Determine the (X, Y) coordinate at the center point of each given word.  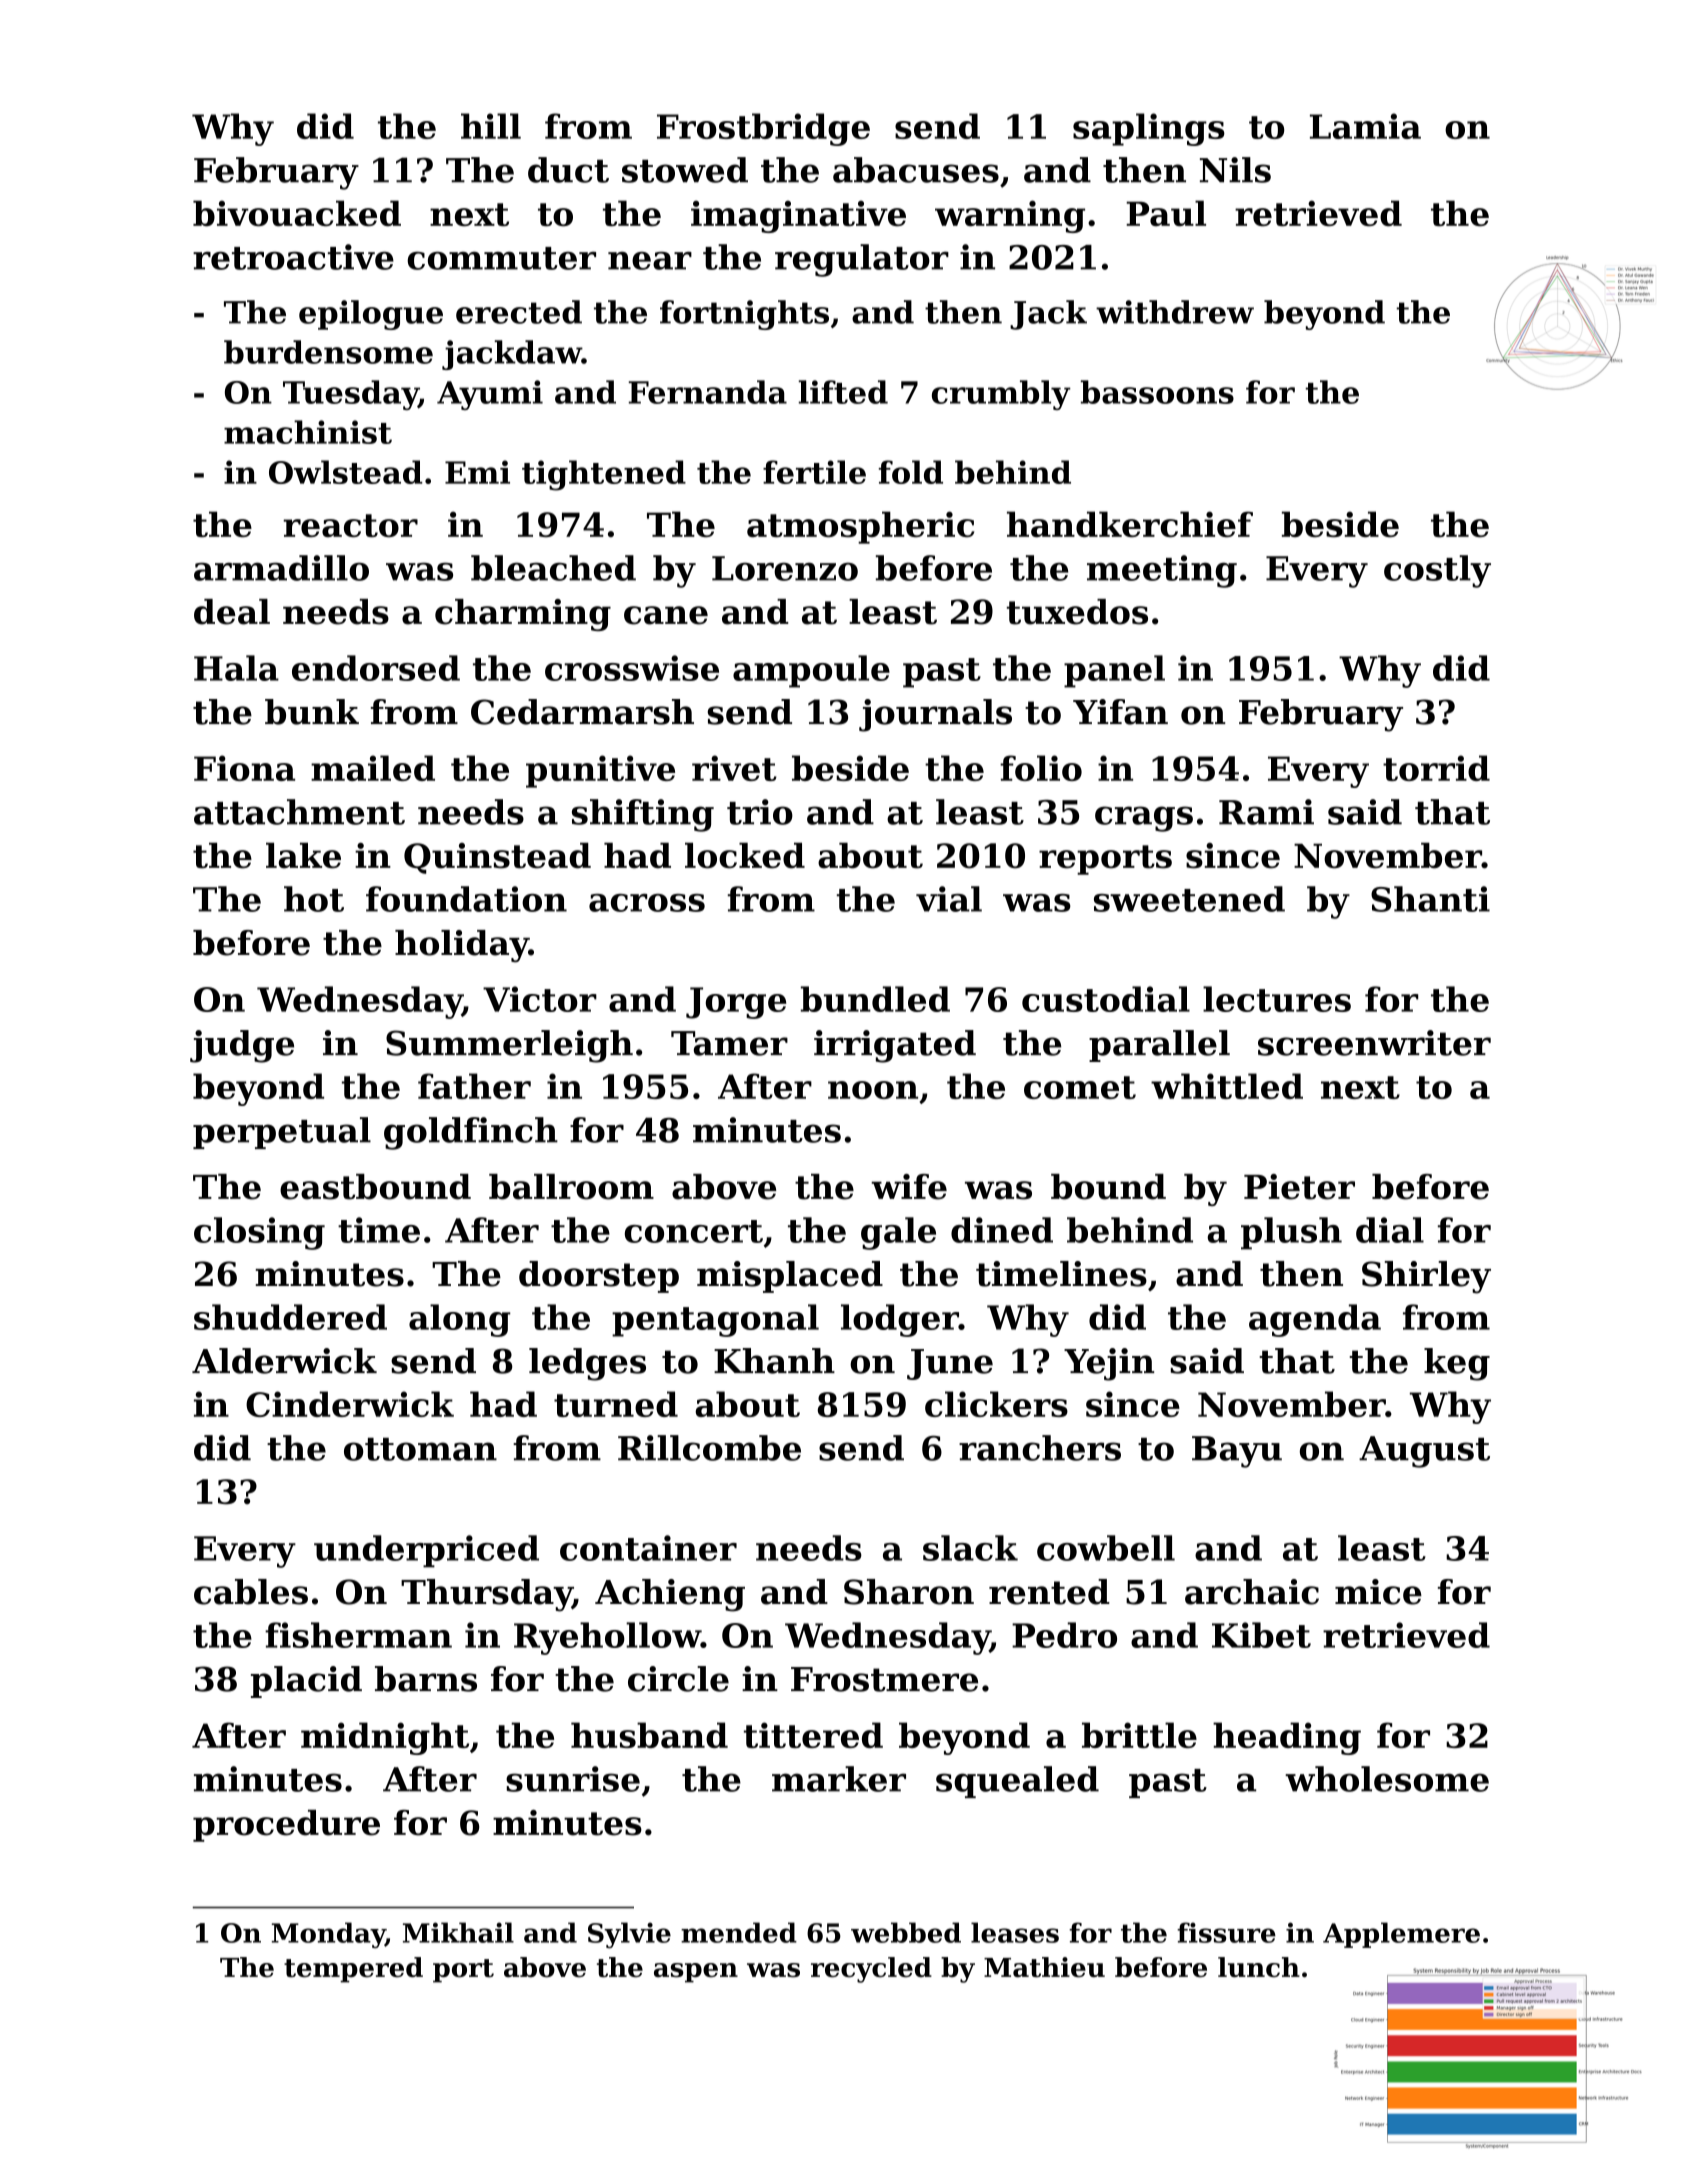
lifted (843, 392)
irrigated (895, 1046)
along (460, 1320)
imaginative (798, 216)
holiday (462, 946)
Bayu (1237, 1452)
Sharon (909, 1592)
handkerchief (1130, 524)
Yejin (1109, 1364)
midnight (385, 1738)
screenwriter (1374, 1043)
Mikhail (458, 1932)
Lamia (1365, 126)
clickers (996, 1404)
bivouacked (297, 213)
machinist (308, 432)
